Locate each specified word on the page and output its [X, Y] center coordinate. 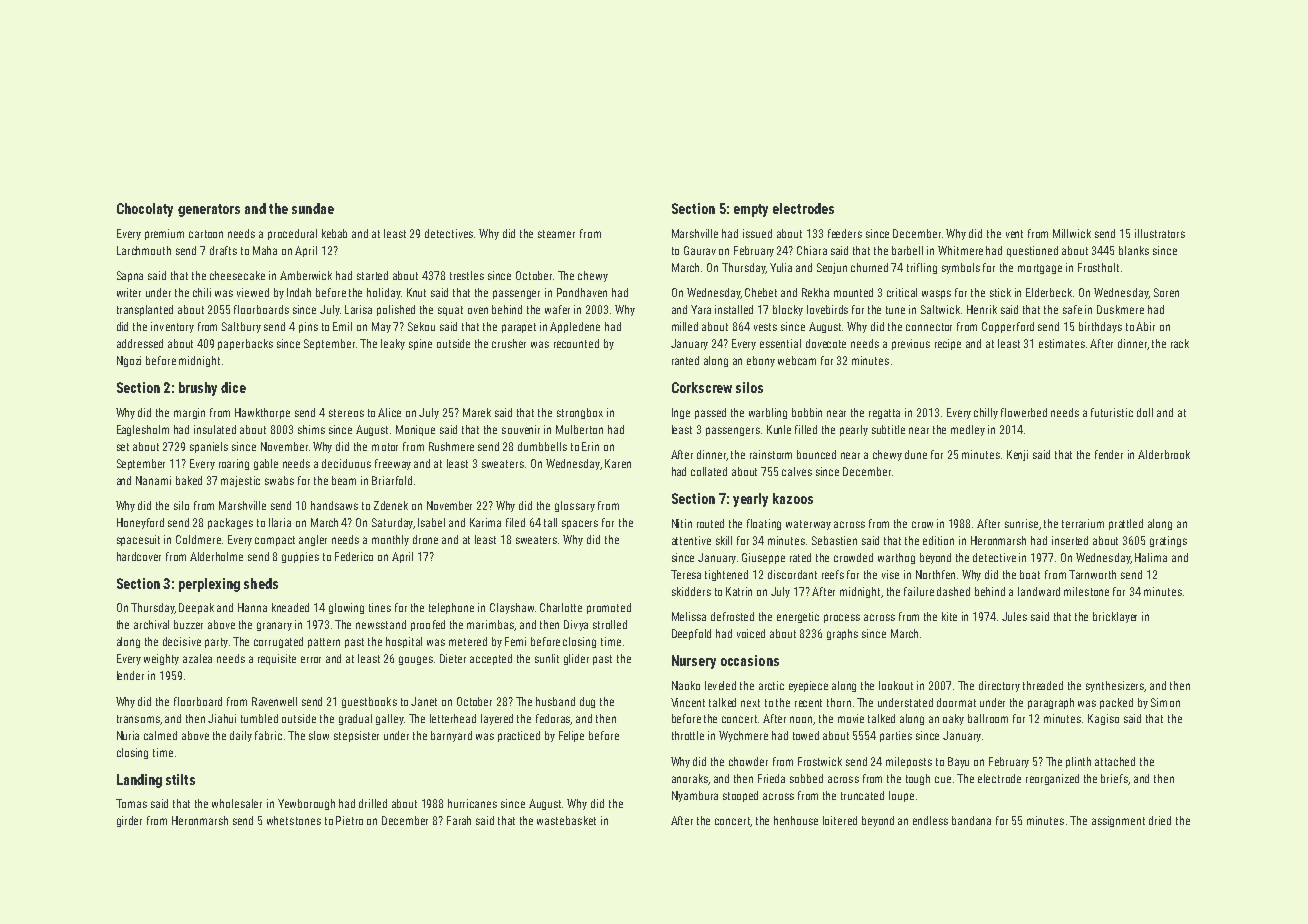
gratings [1168, 541]
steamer [556, 234]
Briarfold [392, 480]
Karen [618, 463]
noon [802, 720]
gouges [416, 660]
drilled [373, 803]
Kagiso [1103, 719]
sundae [313, 208]
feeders [845, 233]
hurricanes [472, 803]
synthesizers [1115, 686]
